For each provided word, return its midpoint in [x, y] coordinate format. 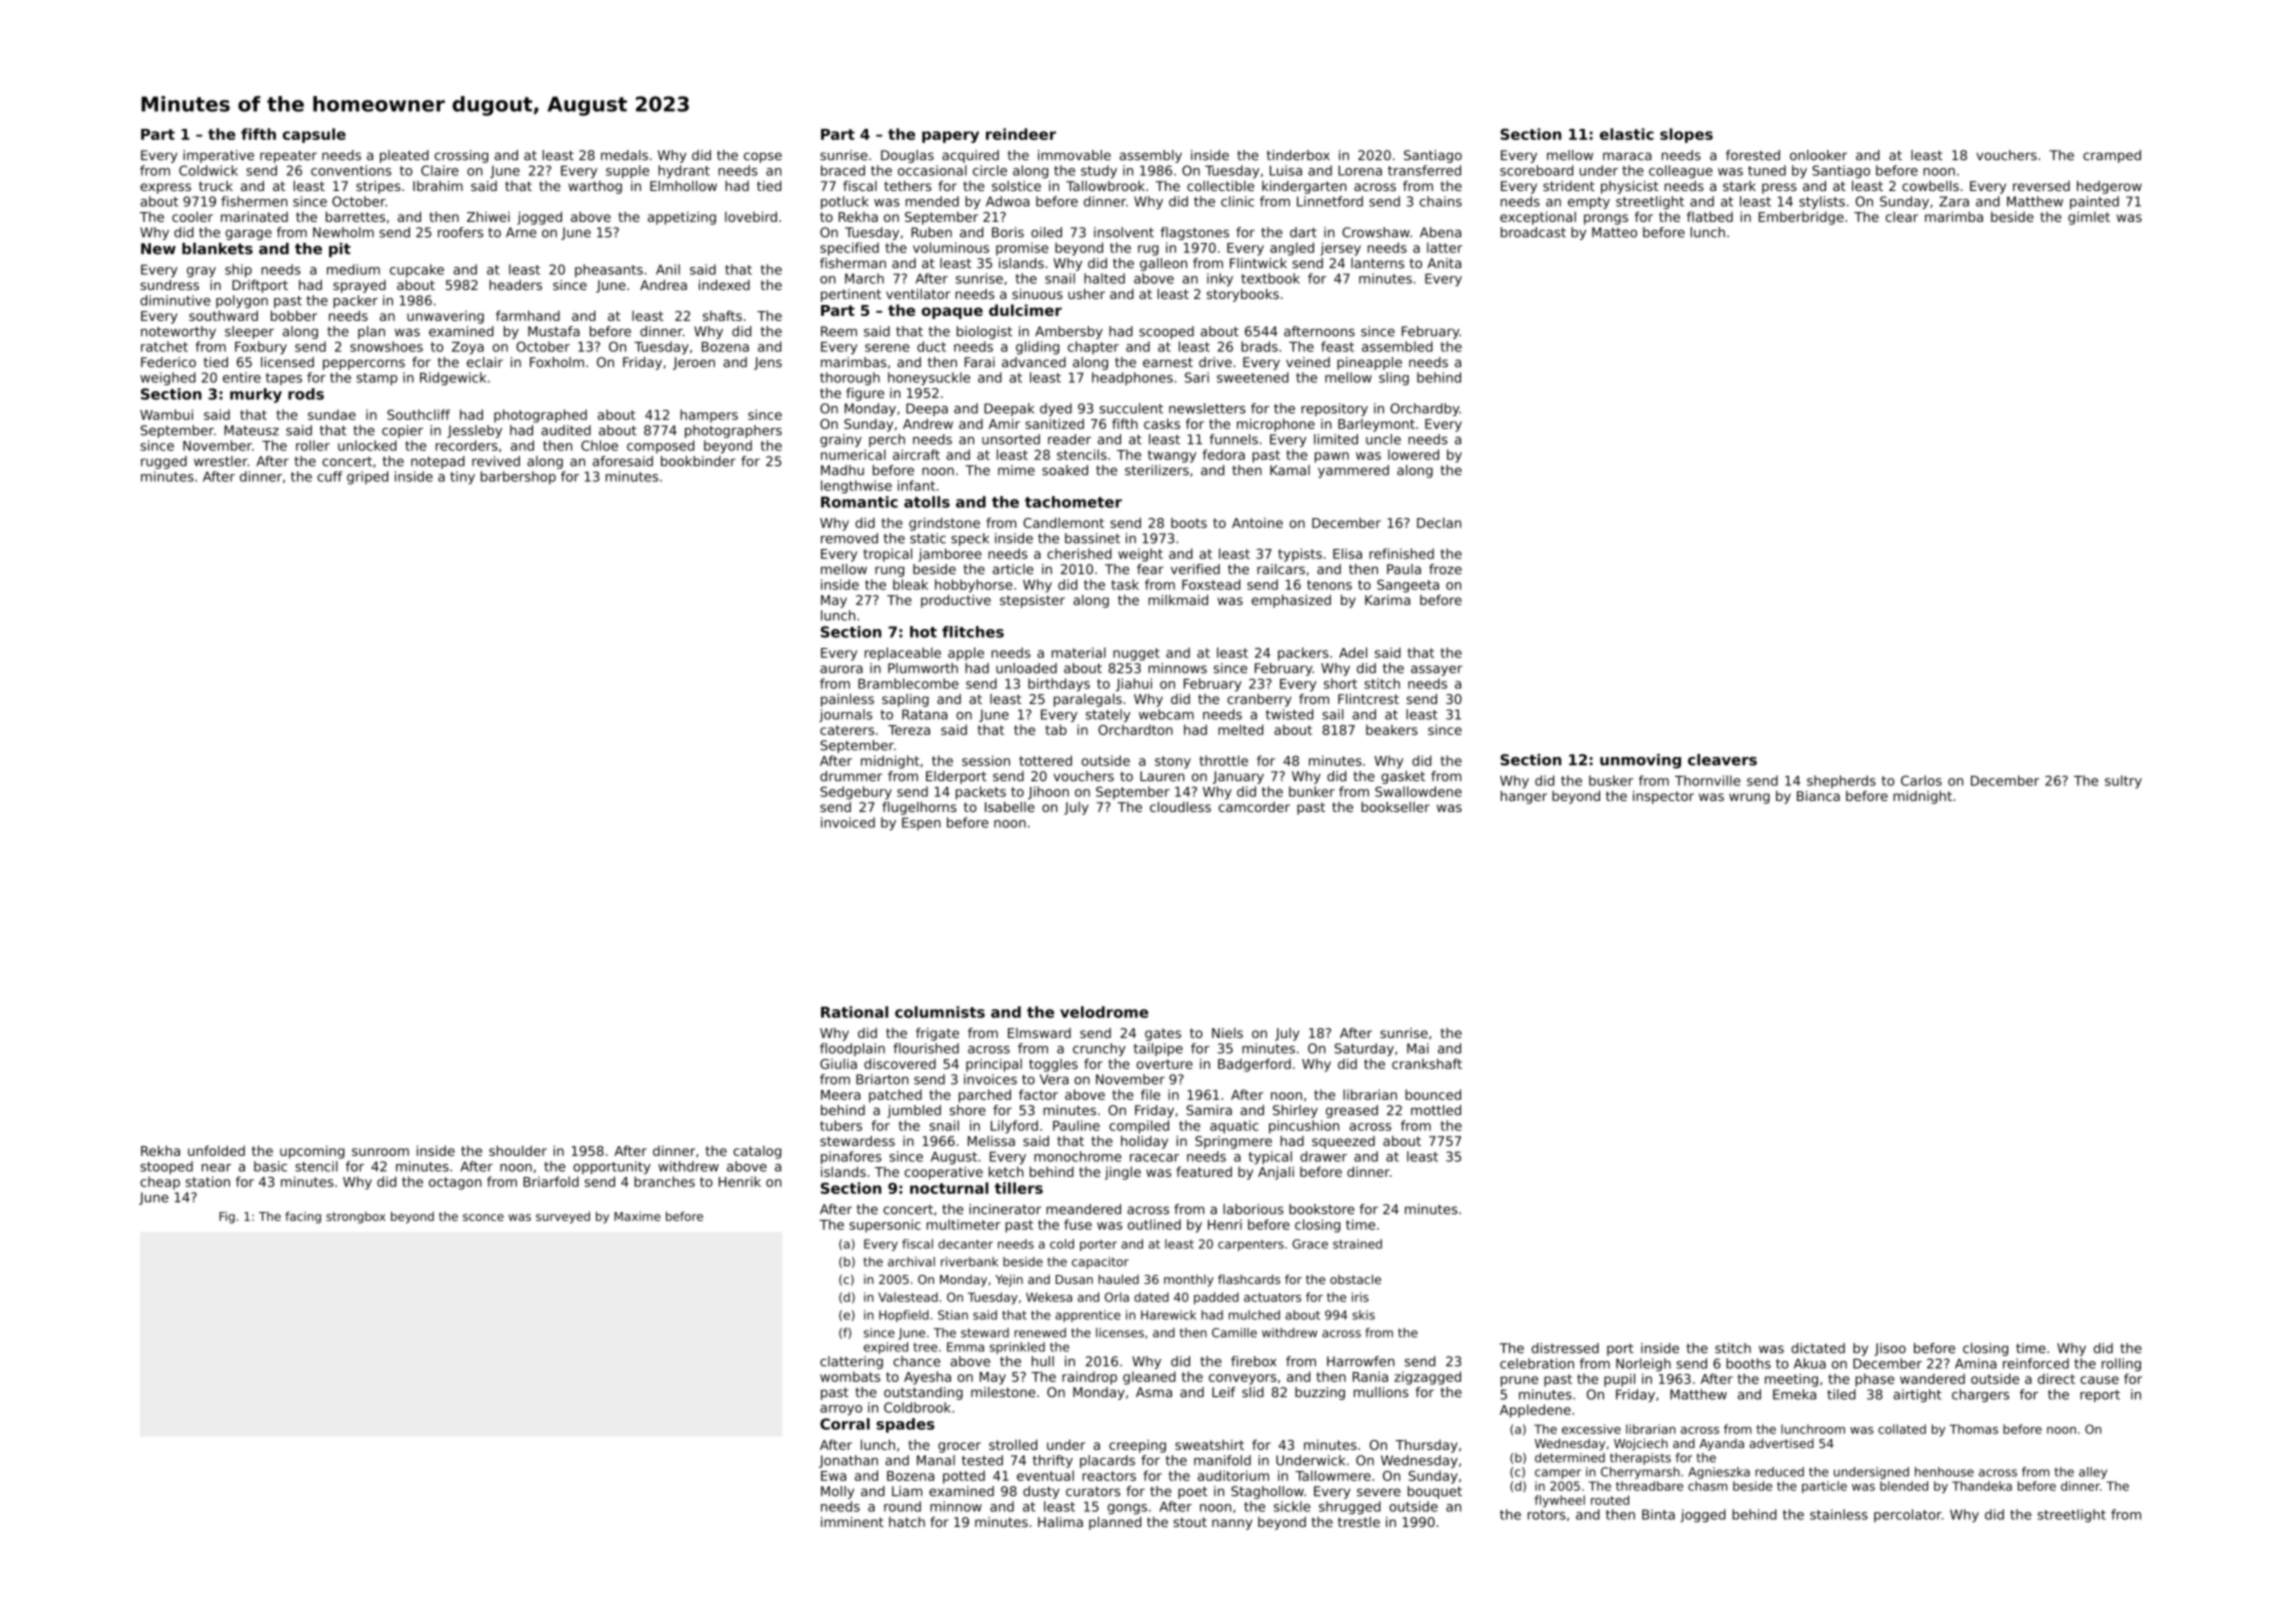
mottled [1436, 1110]
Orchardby [1424, 409]
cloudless [1180, 807]
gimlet [2089, 218]
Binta [1658, 1514]
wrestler [221, 461]
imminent [852, 1522]
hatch [907, 1522]
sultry [2123, 782]
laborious [1253, 1209]
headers [515, 285]
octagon [455, 1183]
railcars [1281, 569]
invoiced [848, 822]
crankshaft [1427, 1063]
